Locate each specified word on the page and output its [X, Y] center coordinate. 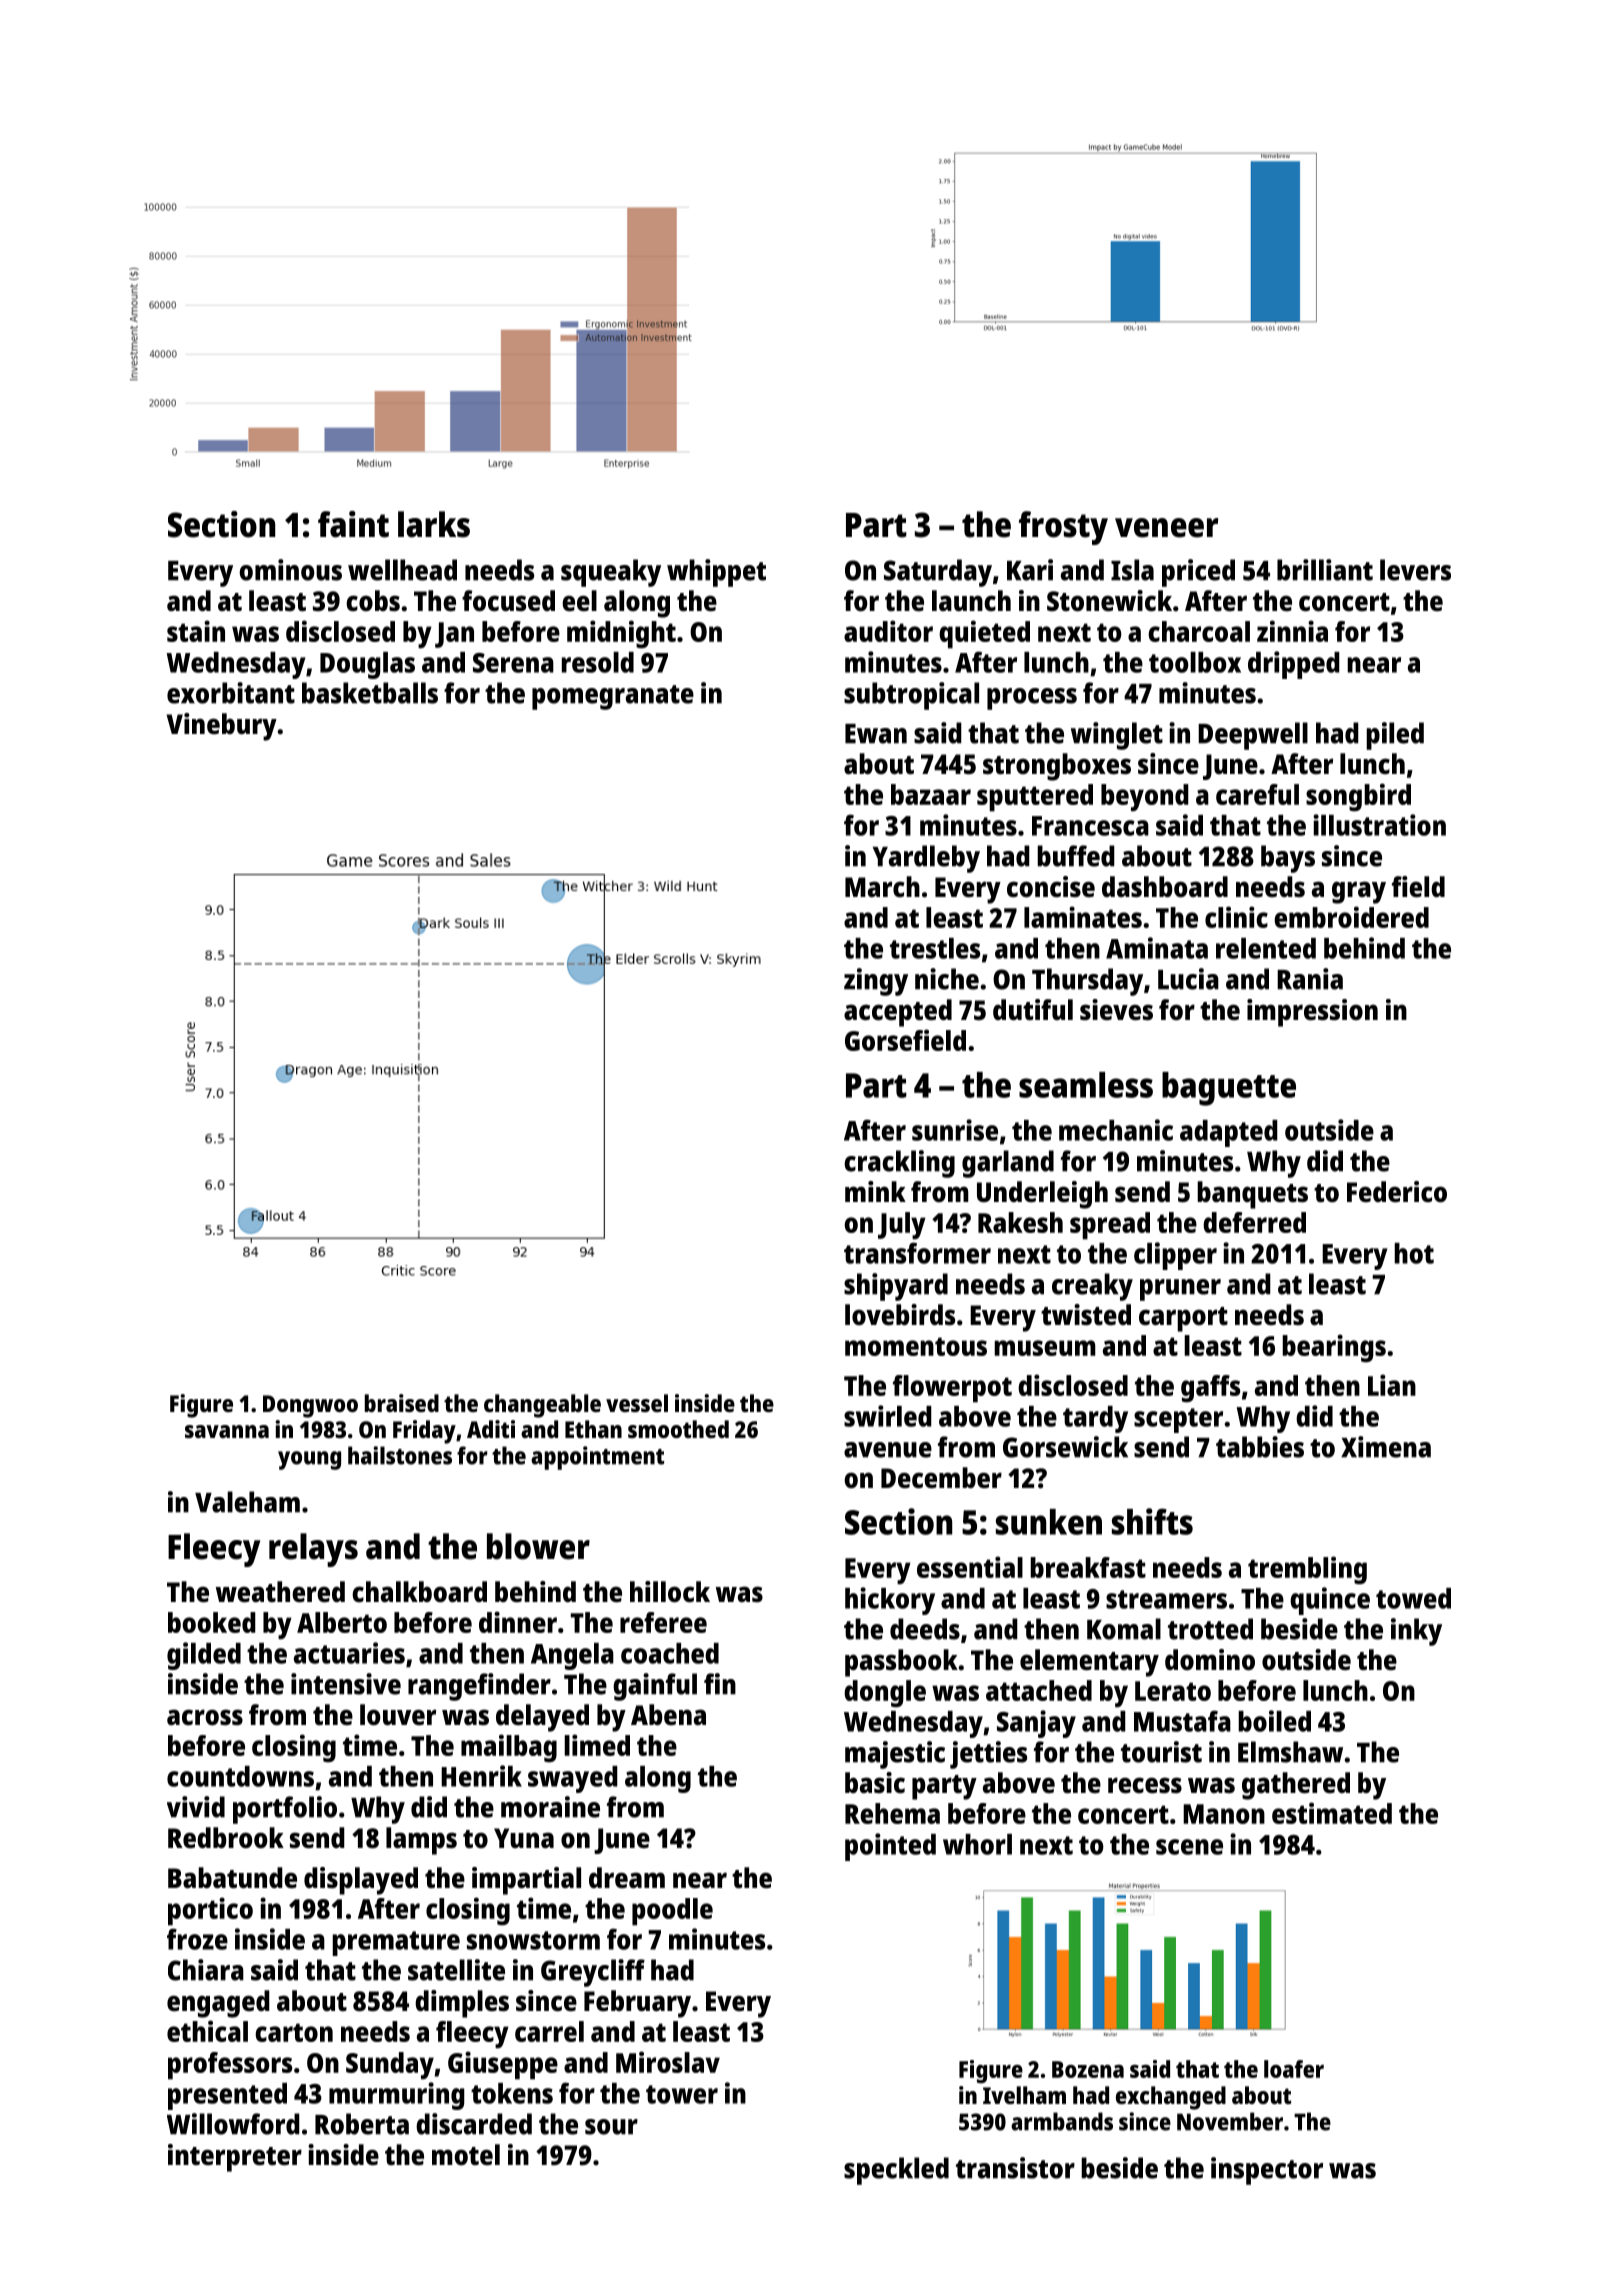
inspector [1267, 2171]
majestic [895, 1755]
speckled [896, 2171]
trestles [935, 948]
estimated [1332, 1813]
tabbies [1260, 1447]
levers [1415, 570]
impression [1312, 1013]
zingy [876, 982]
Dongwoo [310, 1406]
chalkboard [419, 1591]
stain [196, 631]
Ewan [876, 734]
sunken [1049, 1522]
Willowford [233, 2124]
